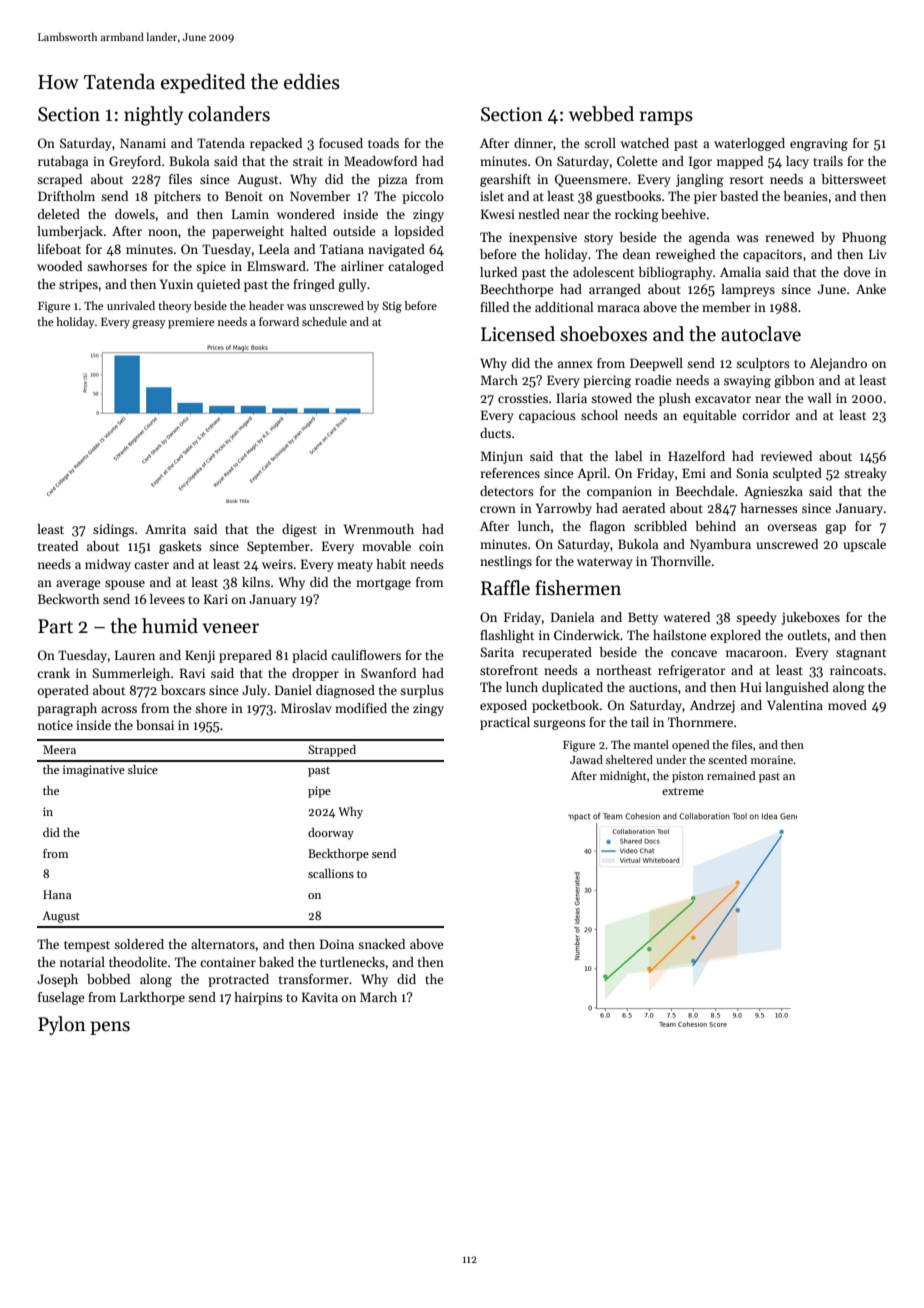 The image size is (924, 1308). What do you see at coordinates (143, 143) in the screenshot?
I see `Nanami` at bounding box center [143, 143].
